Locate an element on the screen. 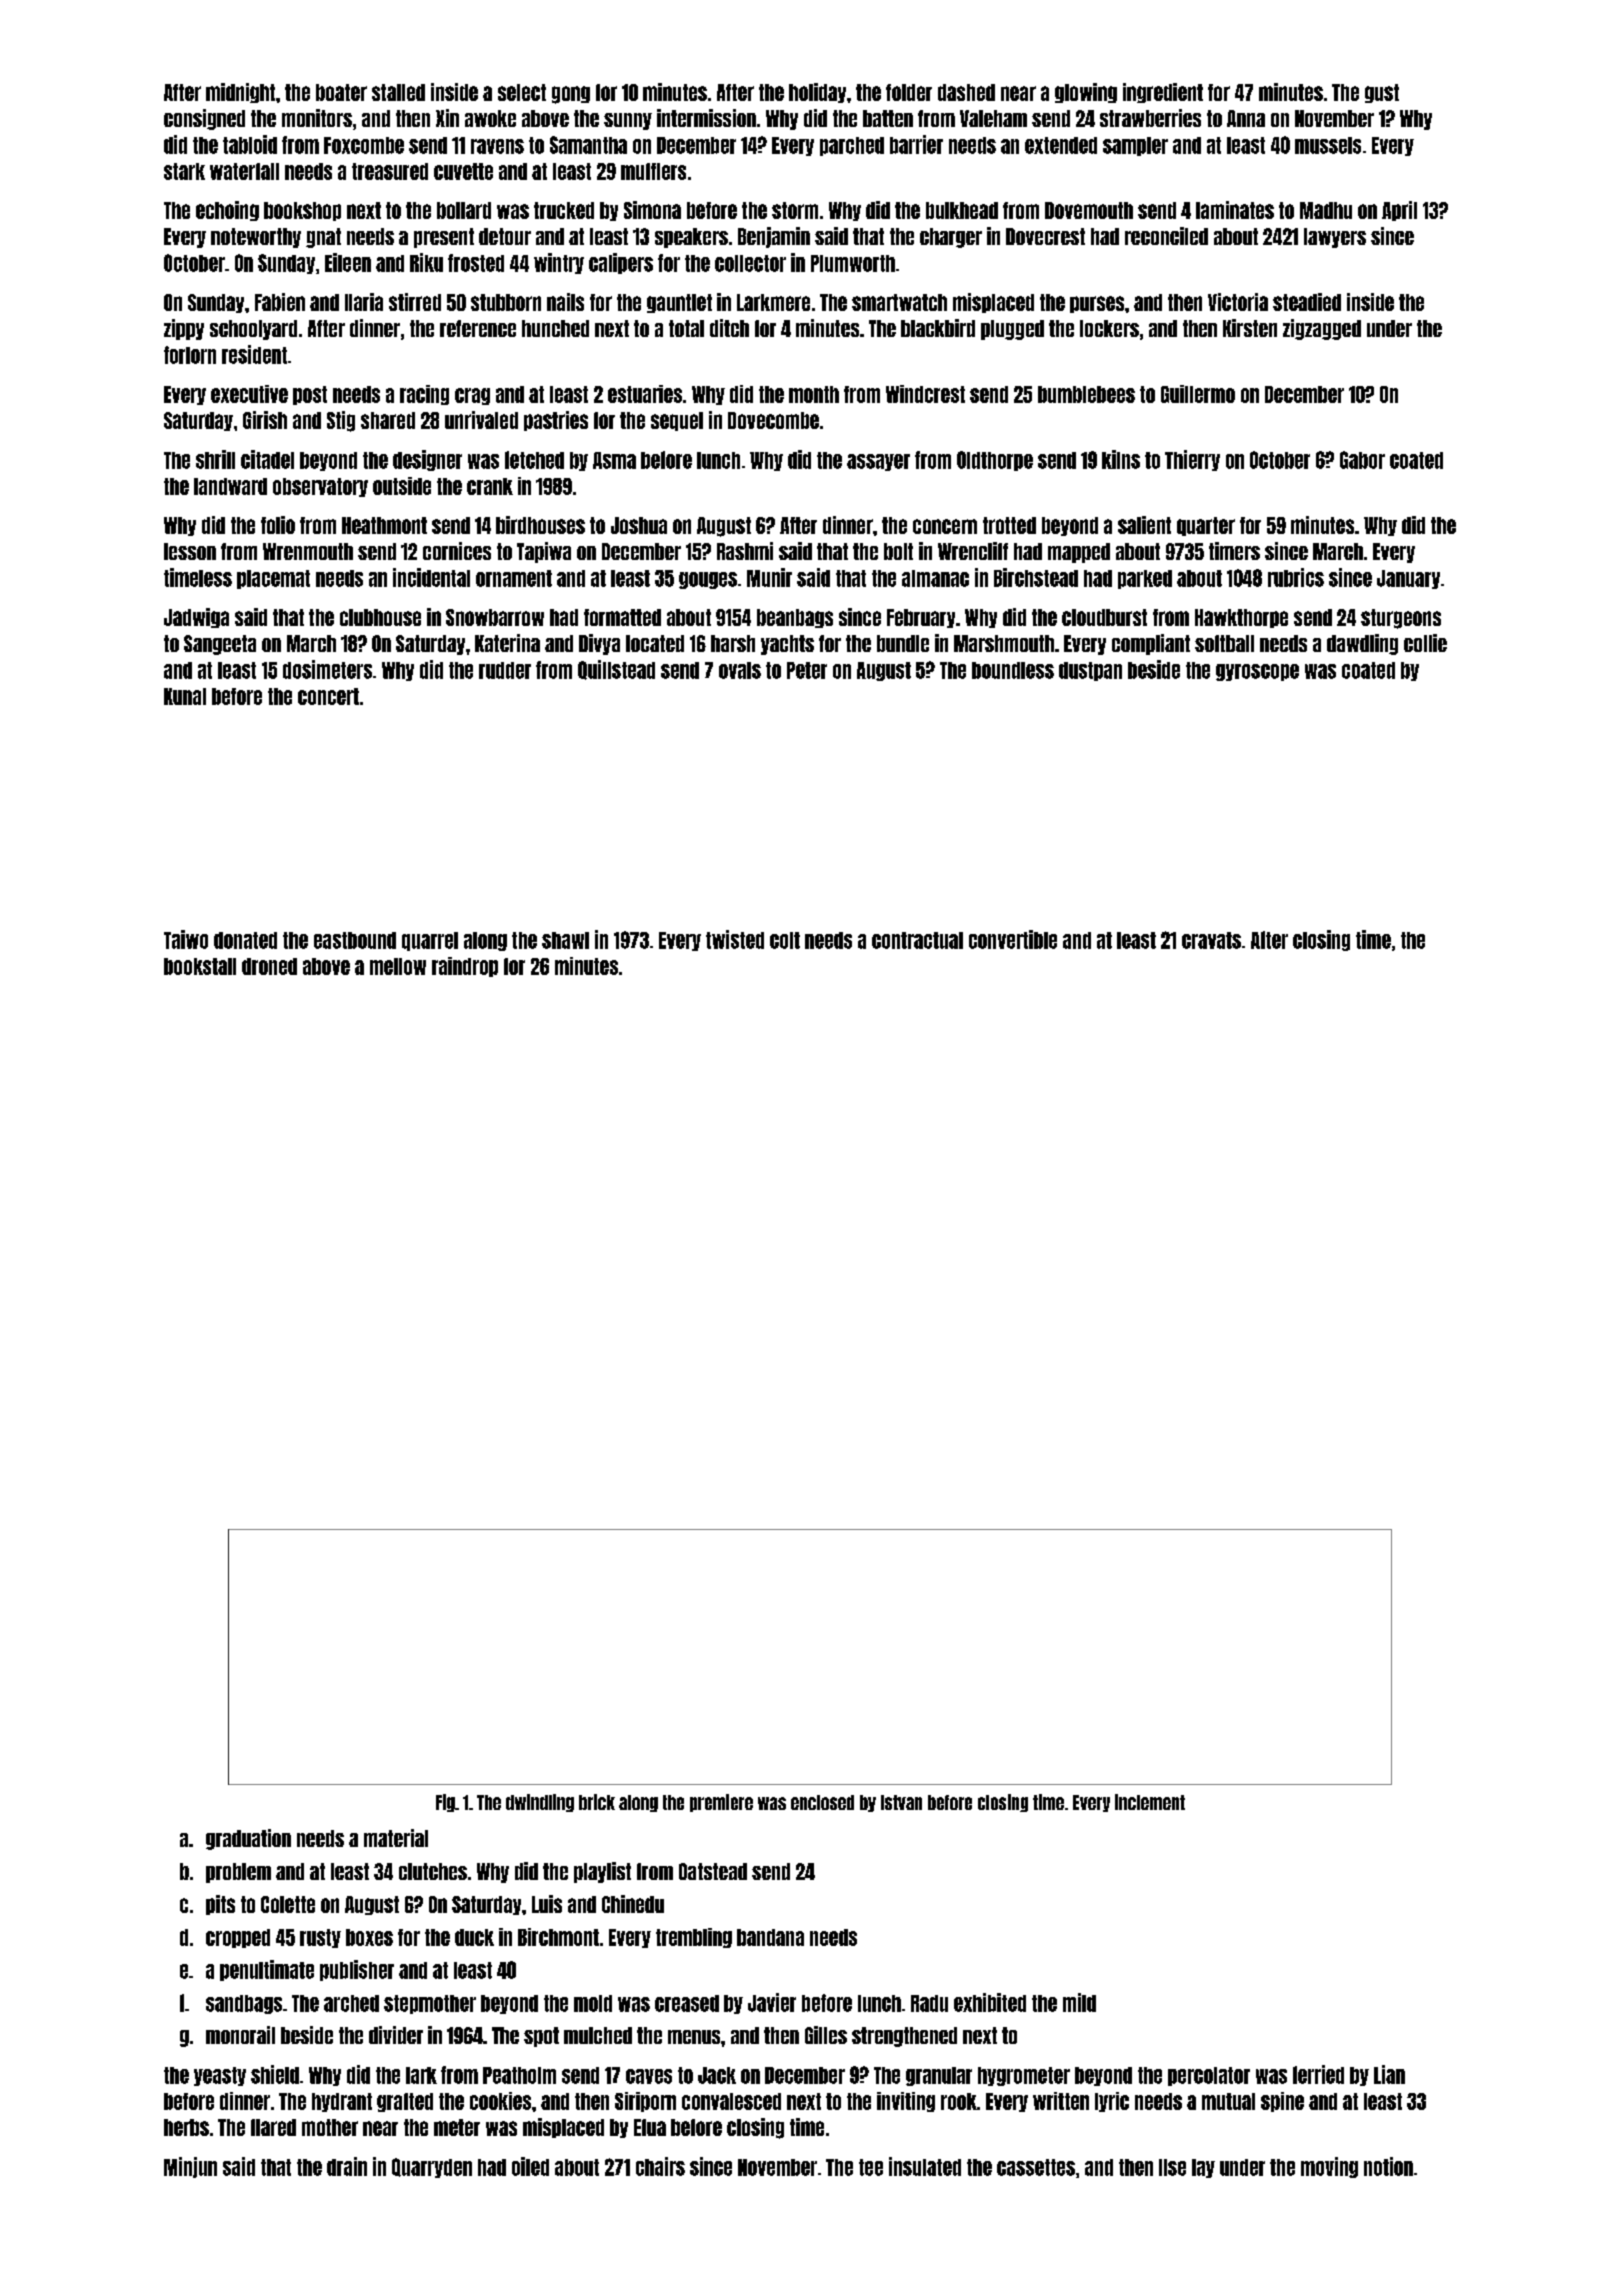 Image resolution: width=1620 pixels, height=2292 pixels. contractual is located at coordinates (917, 940).
